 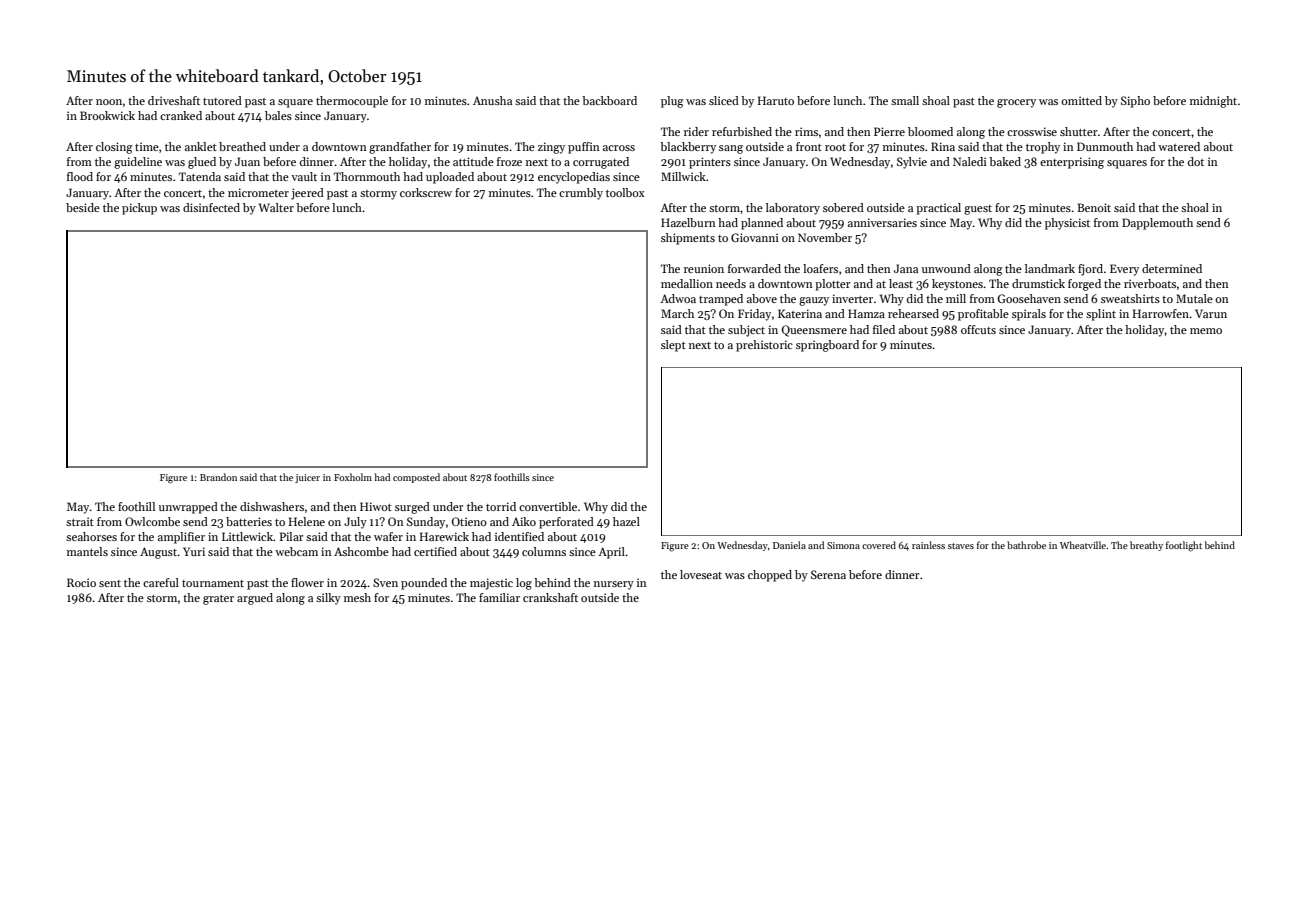 What do you see at coordinates (492, 100) in the screenshot?
I see `Anusha` at bounding box center [492, 100].
